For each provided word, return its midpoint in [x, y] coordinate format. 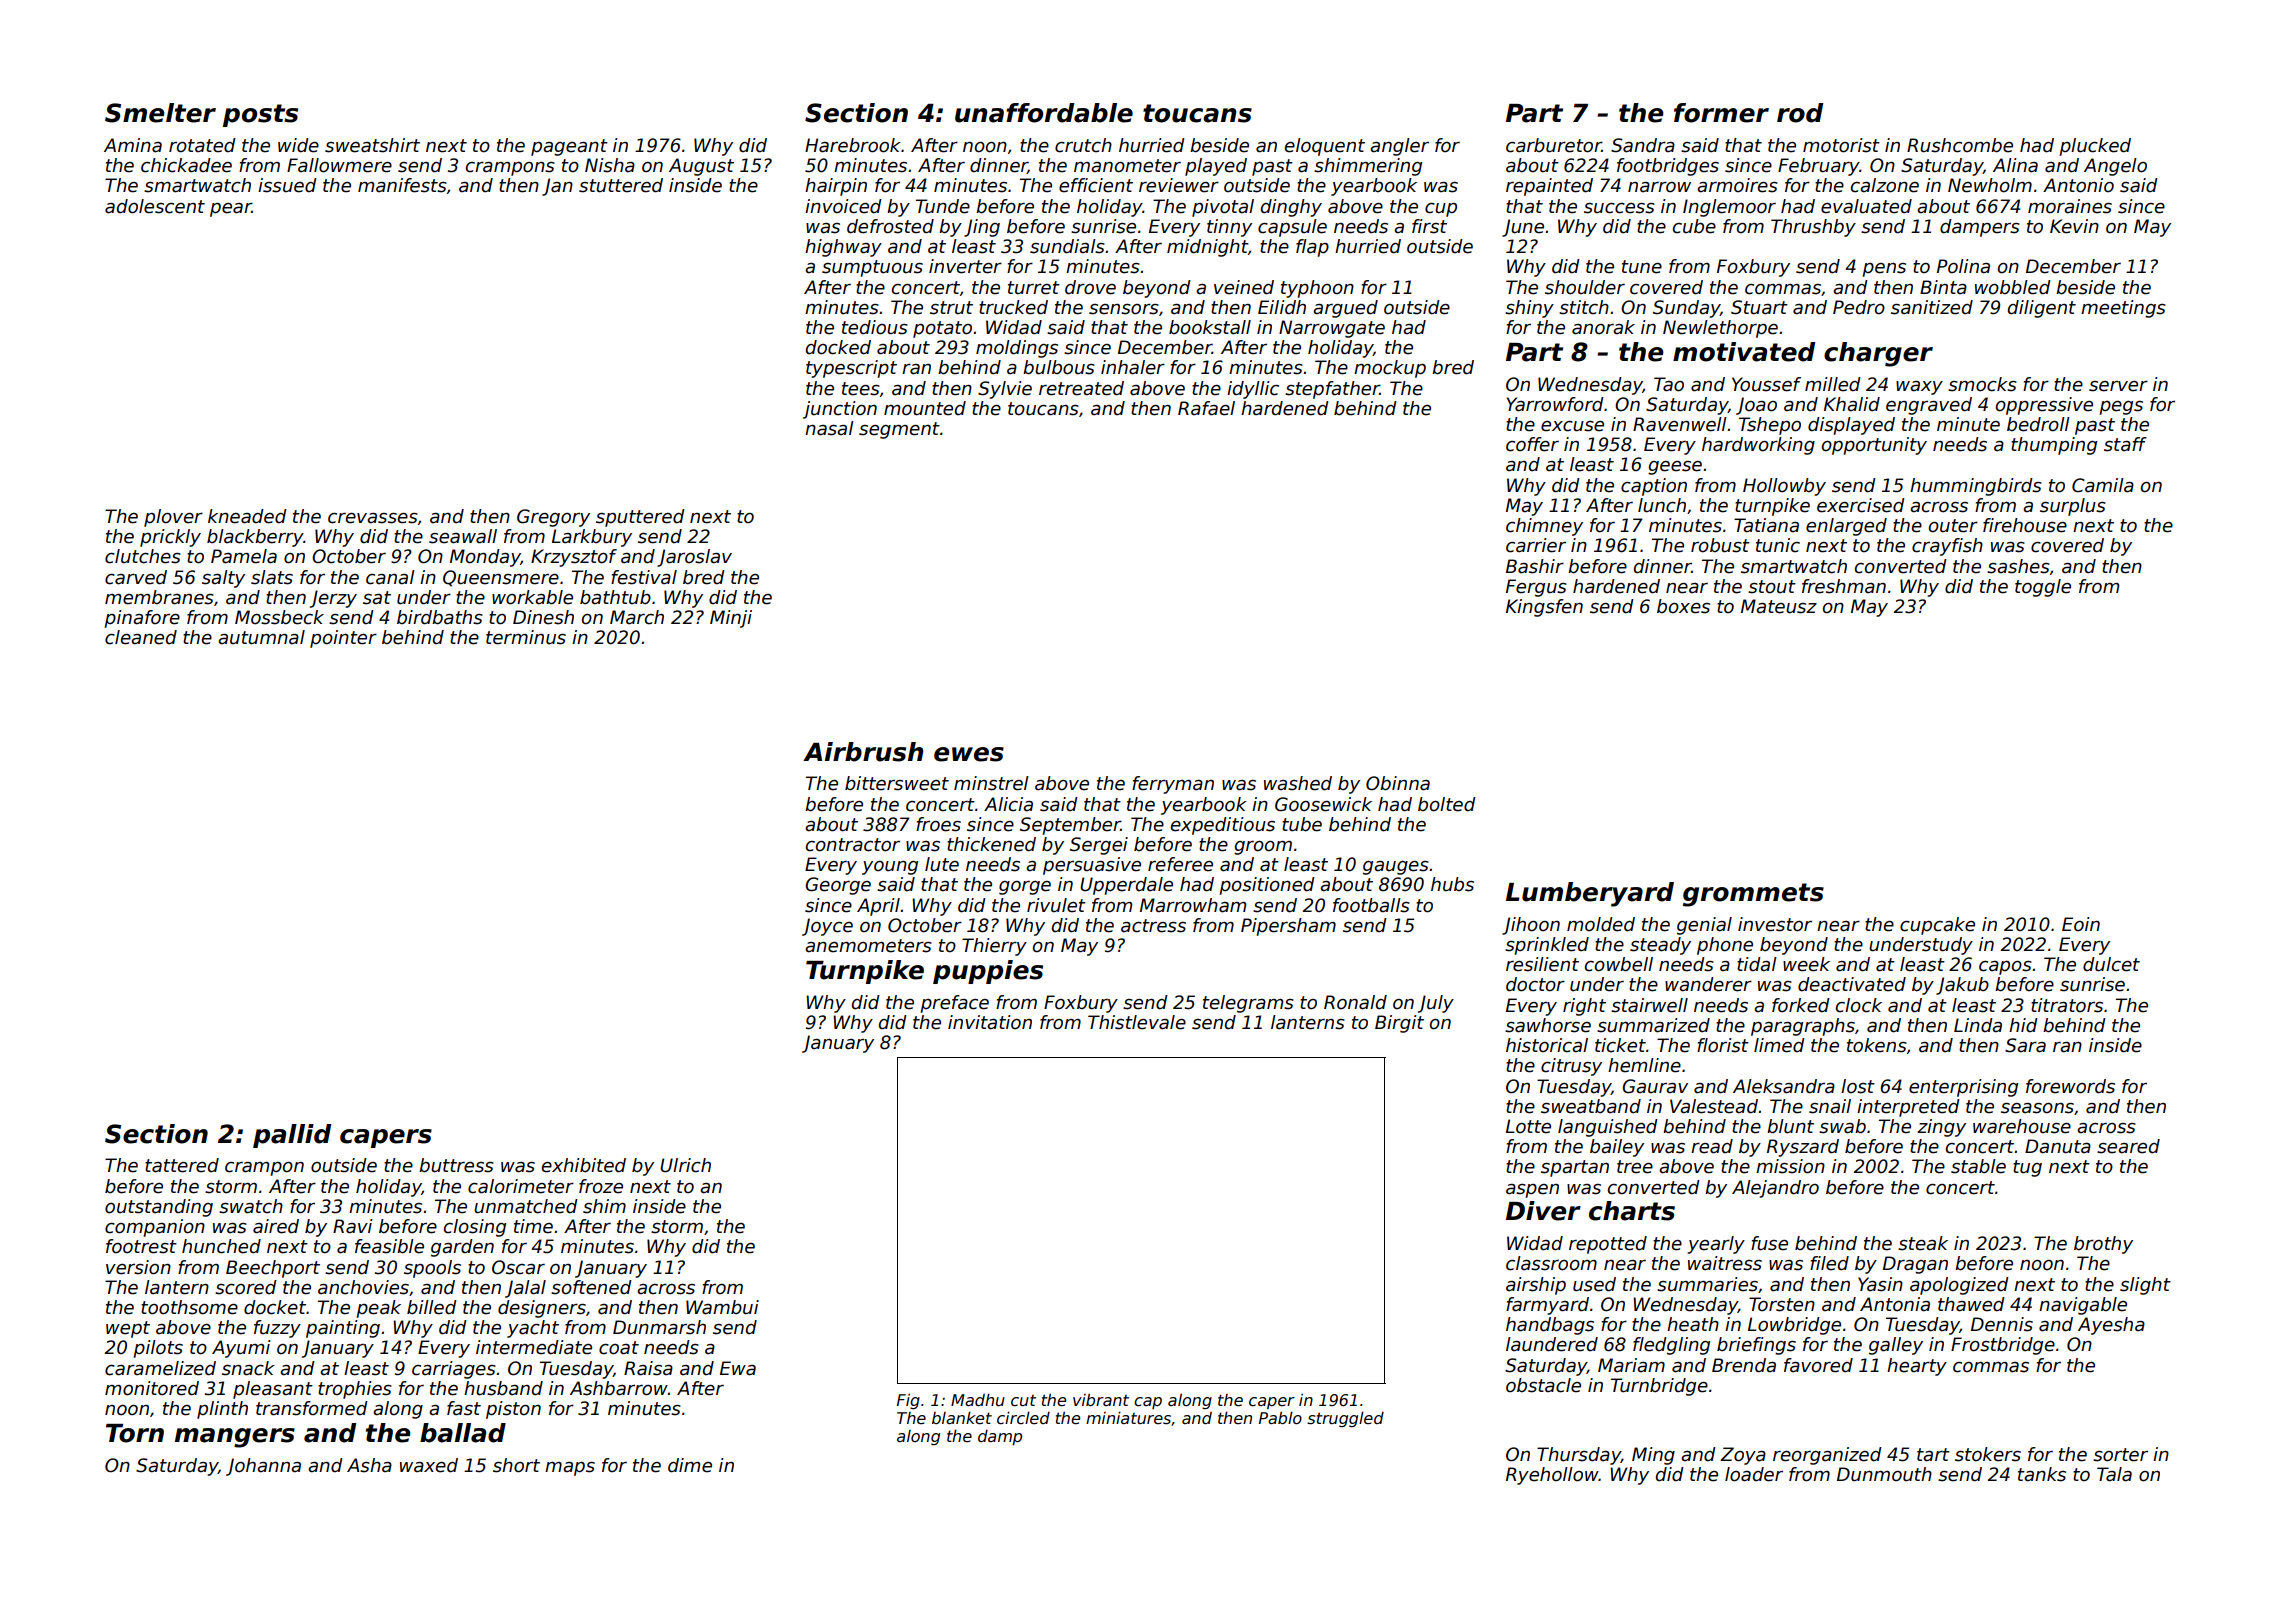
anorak [1603, 327]
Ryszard [1803, 1148]
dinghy [1291, 208]
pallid [292, 1136]
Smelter [160, 113]
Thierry [994, 947]
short [516, 1465]
